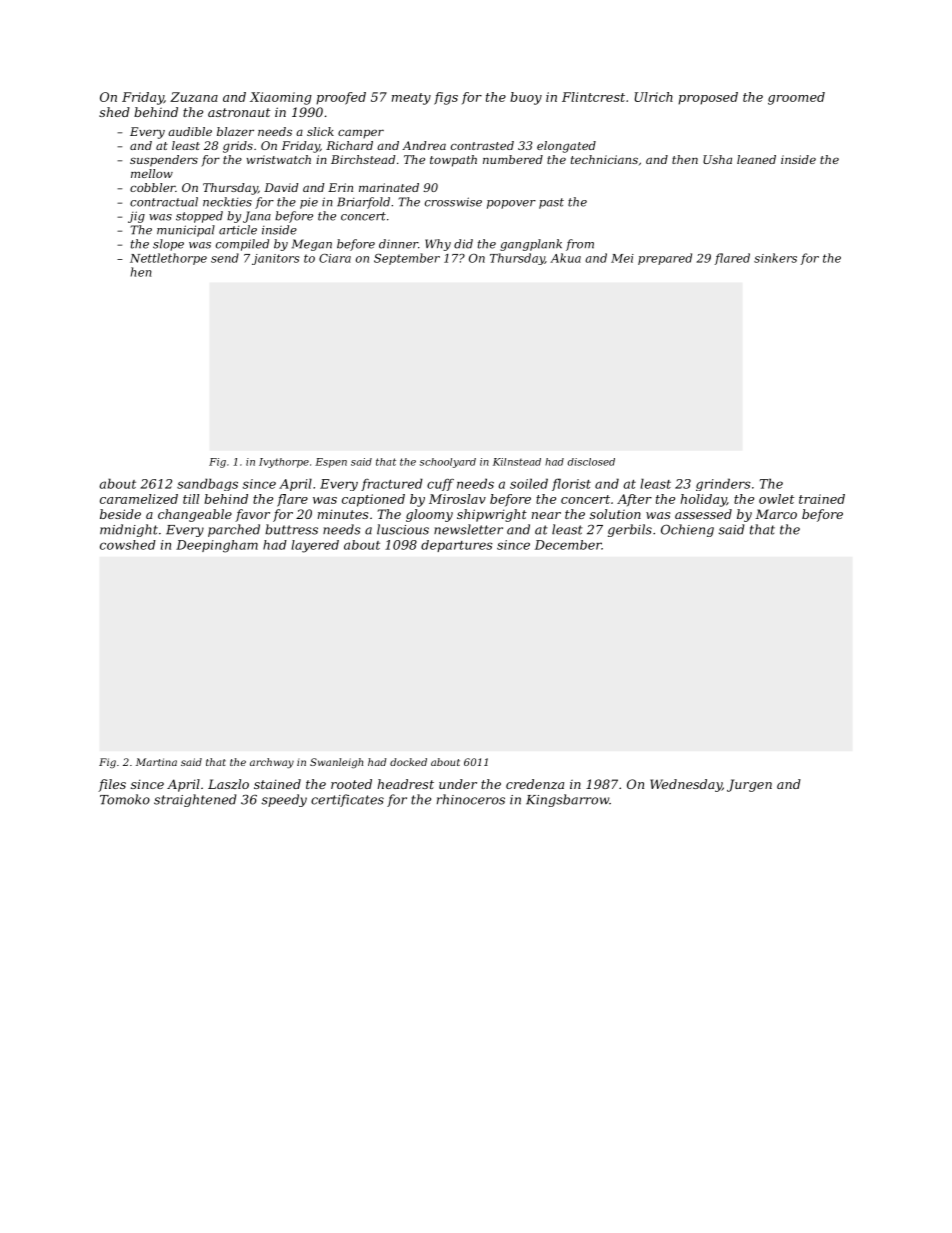 The height and width of the document is (1233, 952). I want to click on Xiaoming, so click(281, 98).
